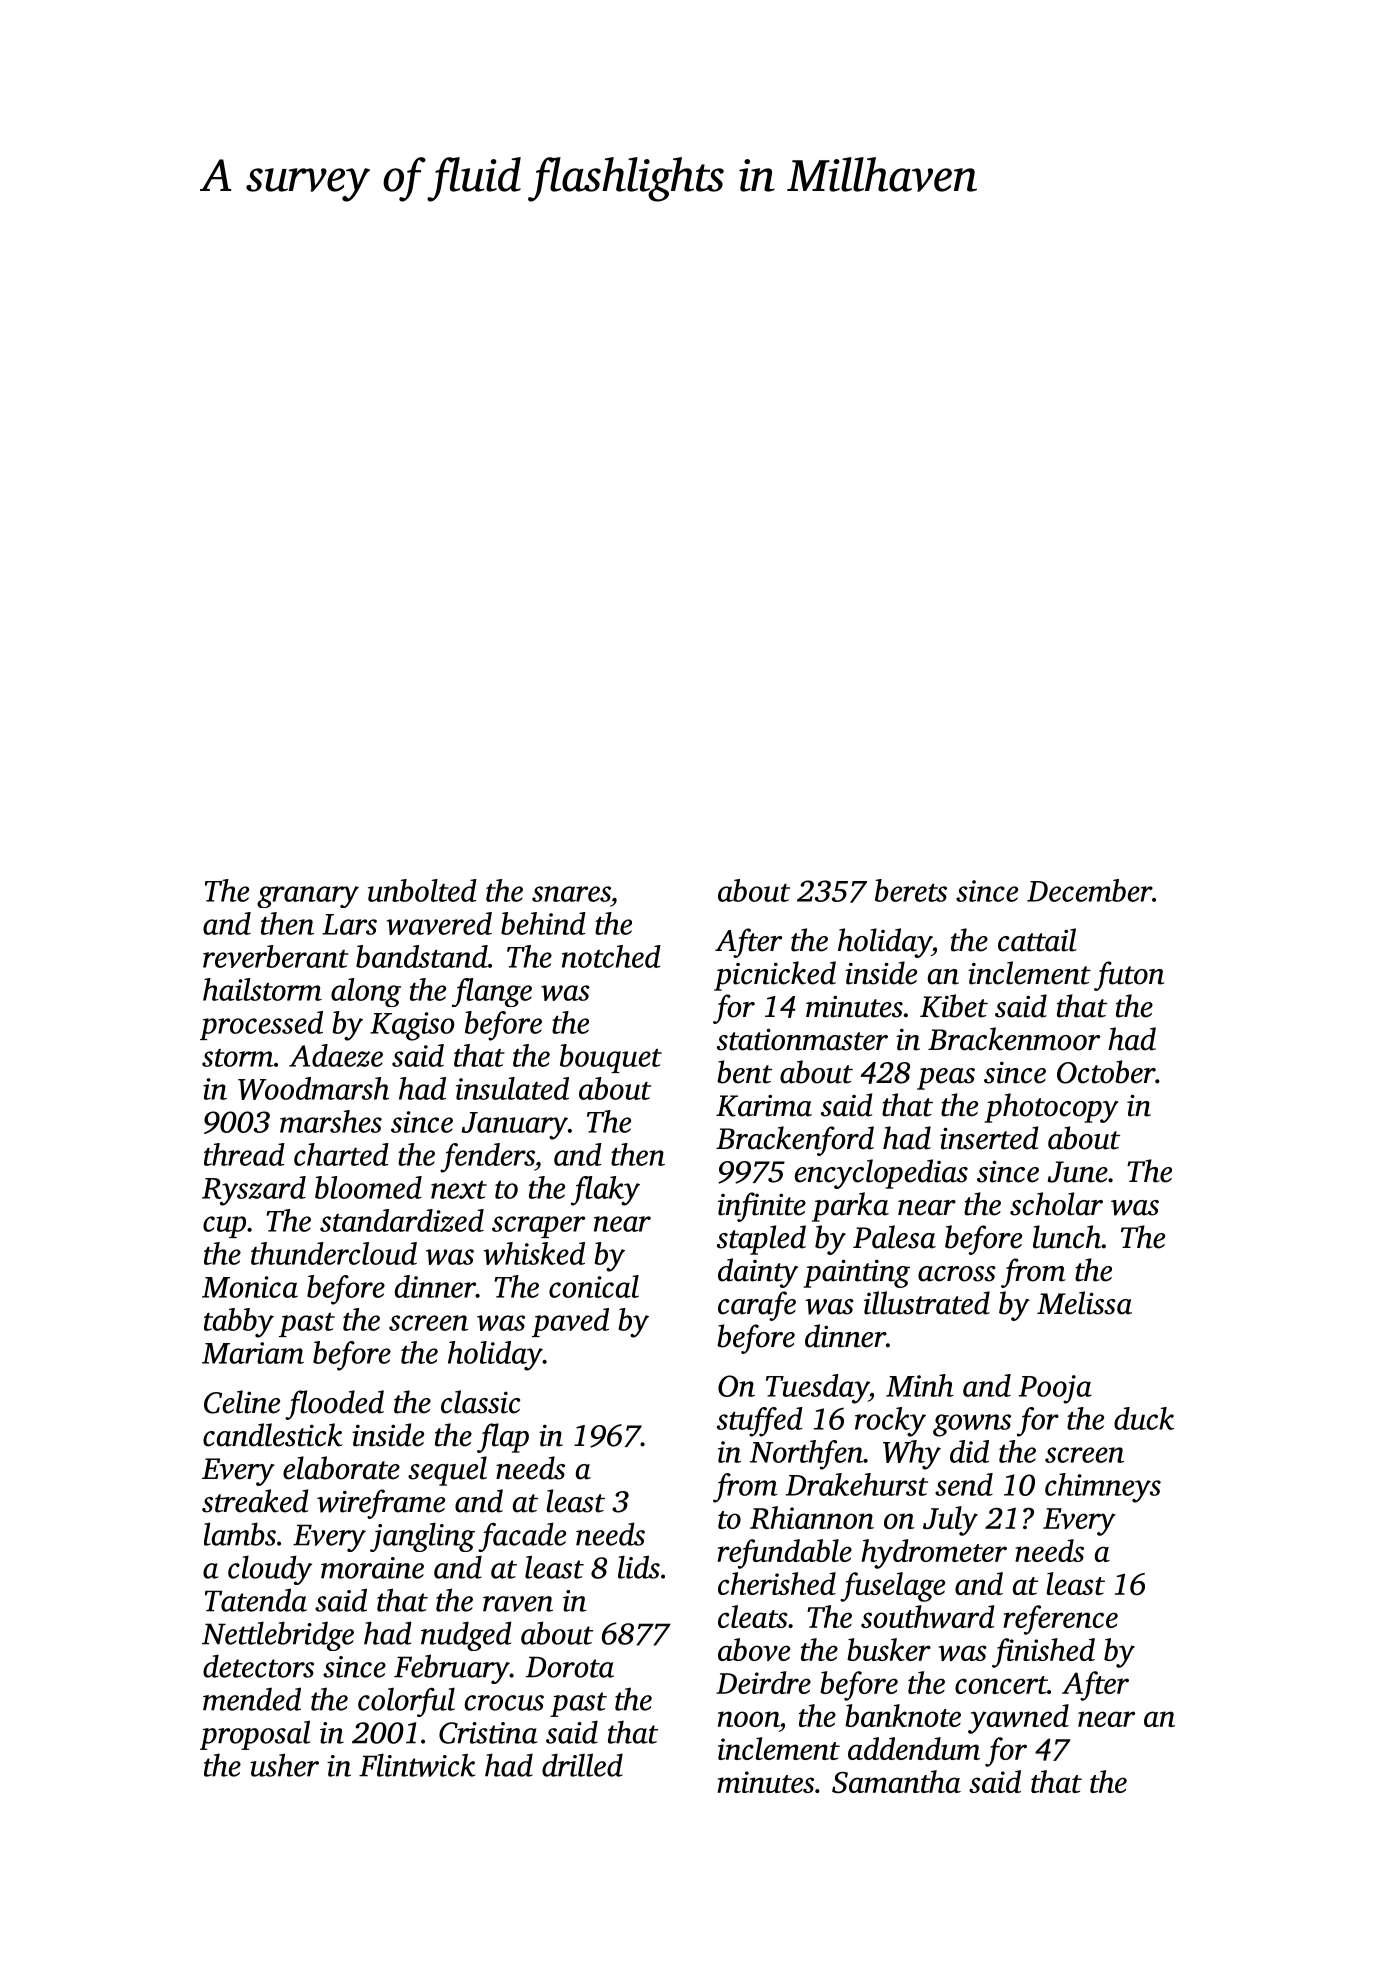 This document has width=1386, height=1969. Describe the element at coordinates (571, 894) in the document. I see `snares` at that location.
